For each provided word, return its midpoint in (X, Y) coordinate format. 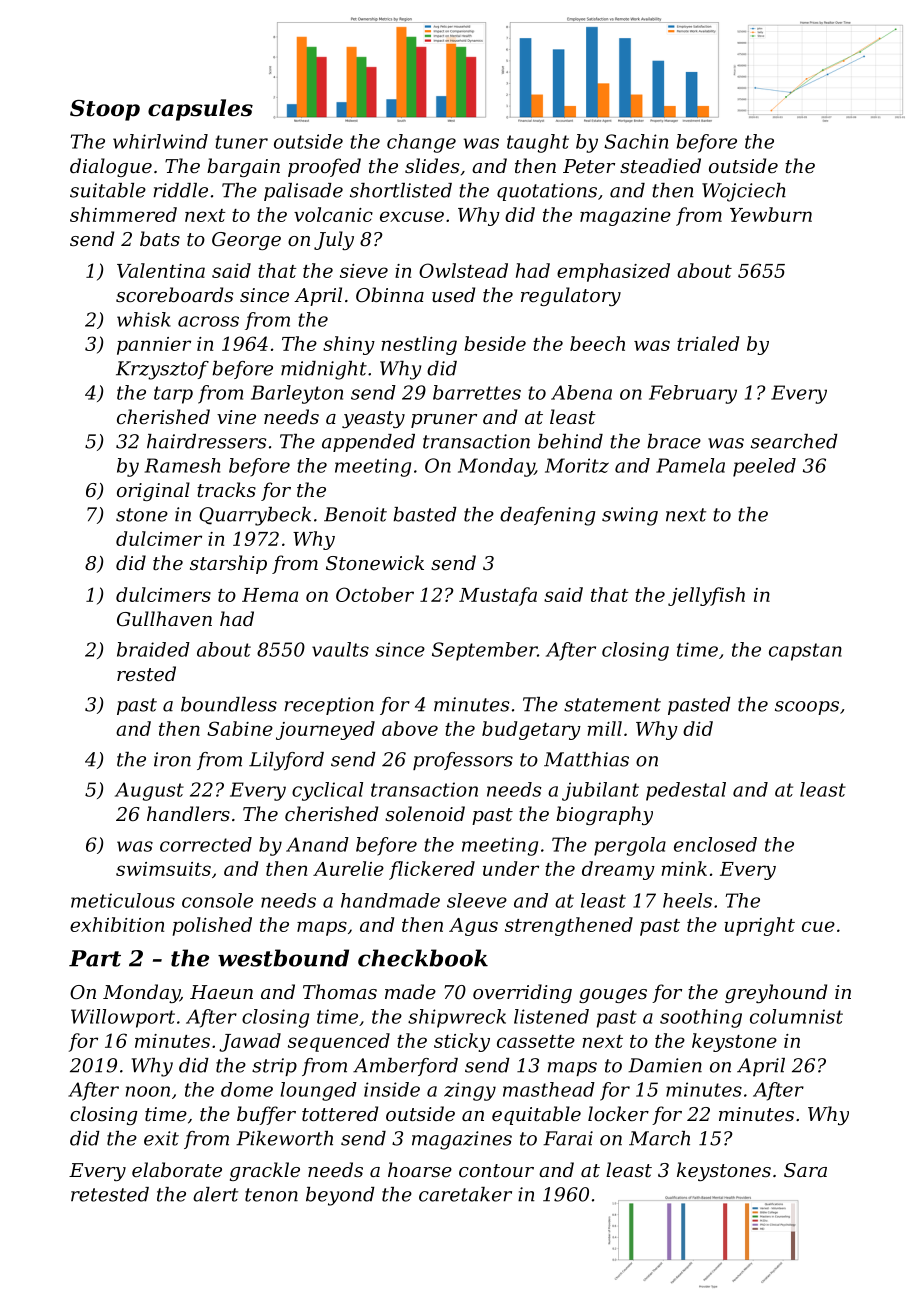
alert (215, 1194)
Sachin (636, 141)
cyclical (327, 791)
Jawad (250, 1042)
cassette (536, 1041)
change (421, 143)
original (153, 491)
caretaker (465, 1194)
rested (146, 673)
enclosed (715, 844)
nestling (419, 345)
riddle (180, 190)
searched (794, 441)
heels (687, 900)
